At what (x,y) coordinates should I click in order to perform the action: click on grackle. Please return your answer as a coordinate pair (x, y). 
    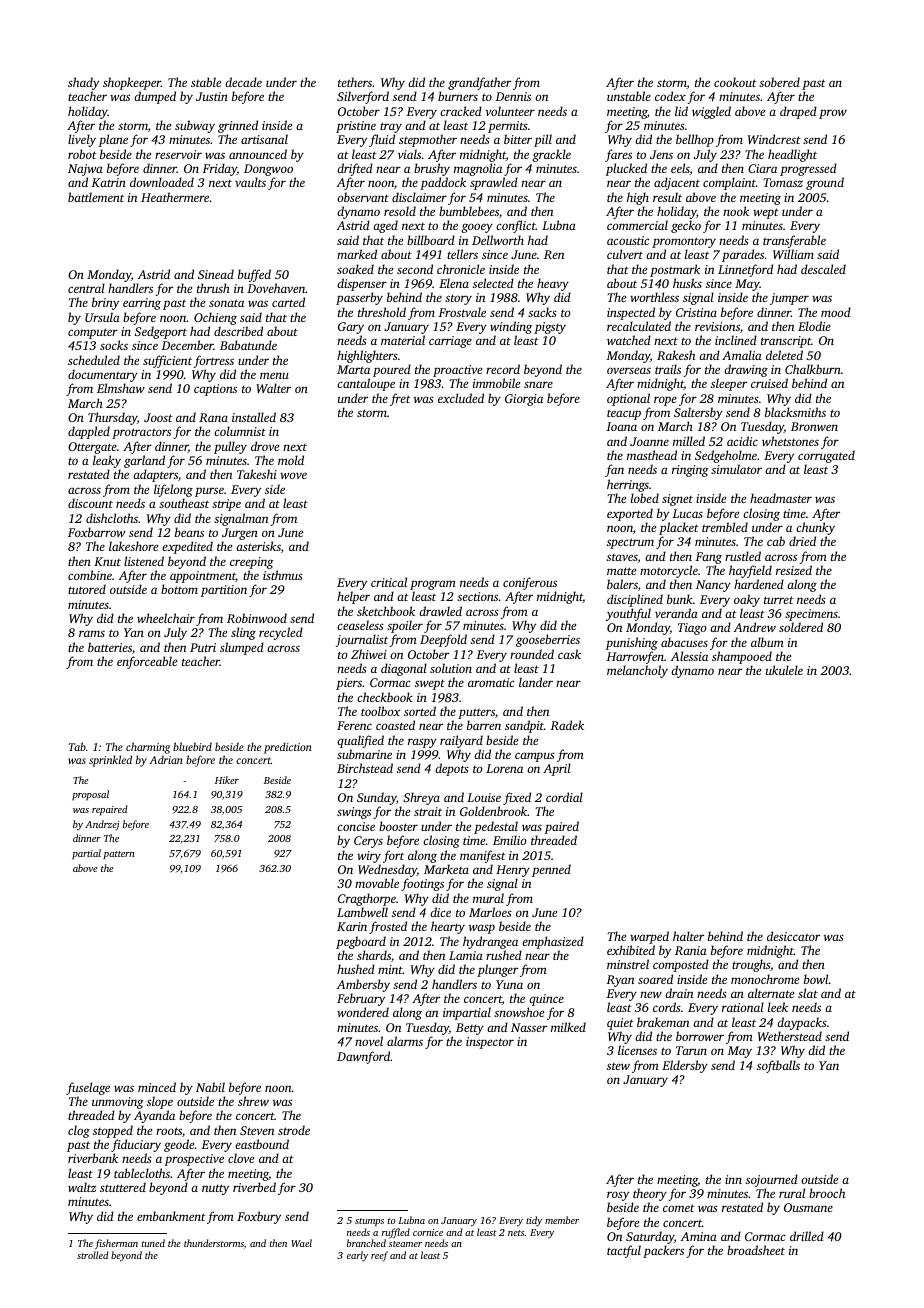
    Looking at the image, I should click on (551, 155).
